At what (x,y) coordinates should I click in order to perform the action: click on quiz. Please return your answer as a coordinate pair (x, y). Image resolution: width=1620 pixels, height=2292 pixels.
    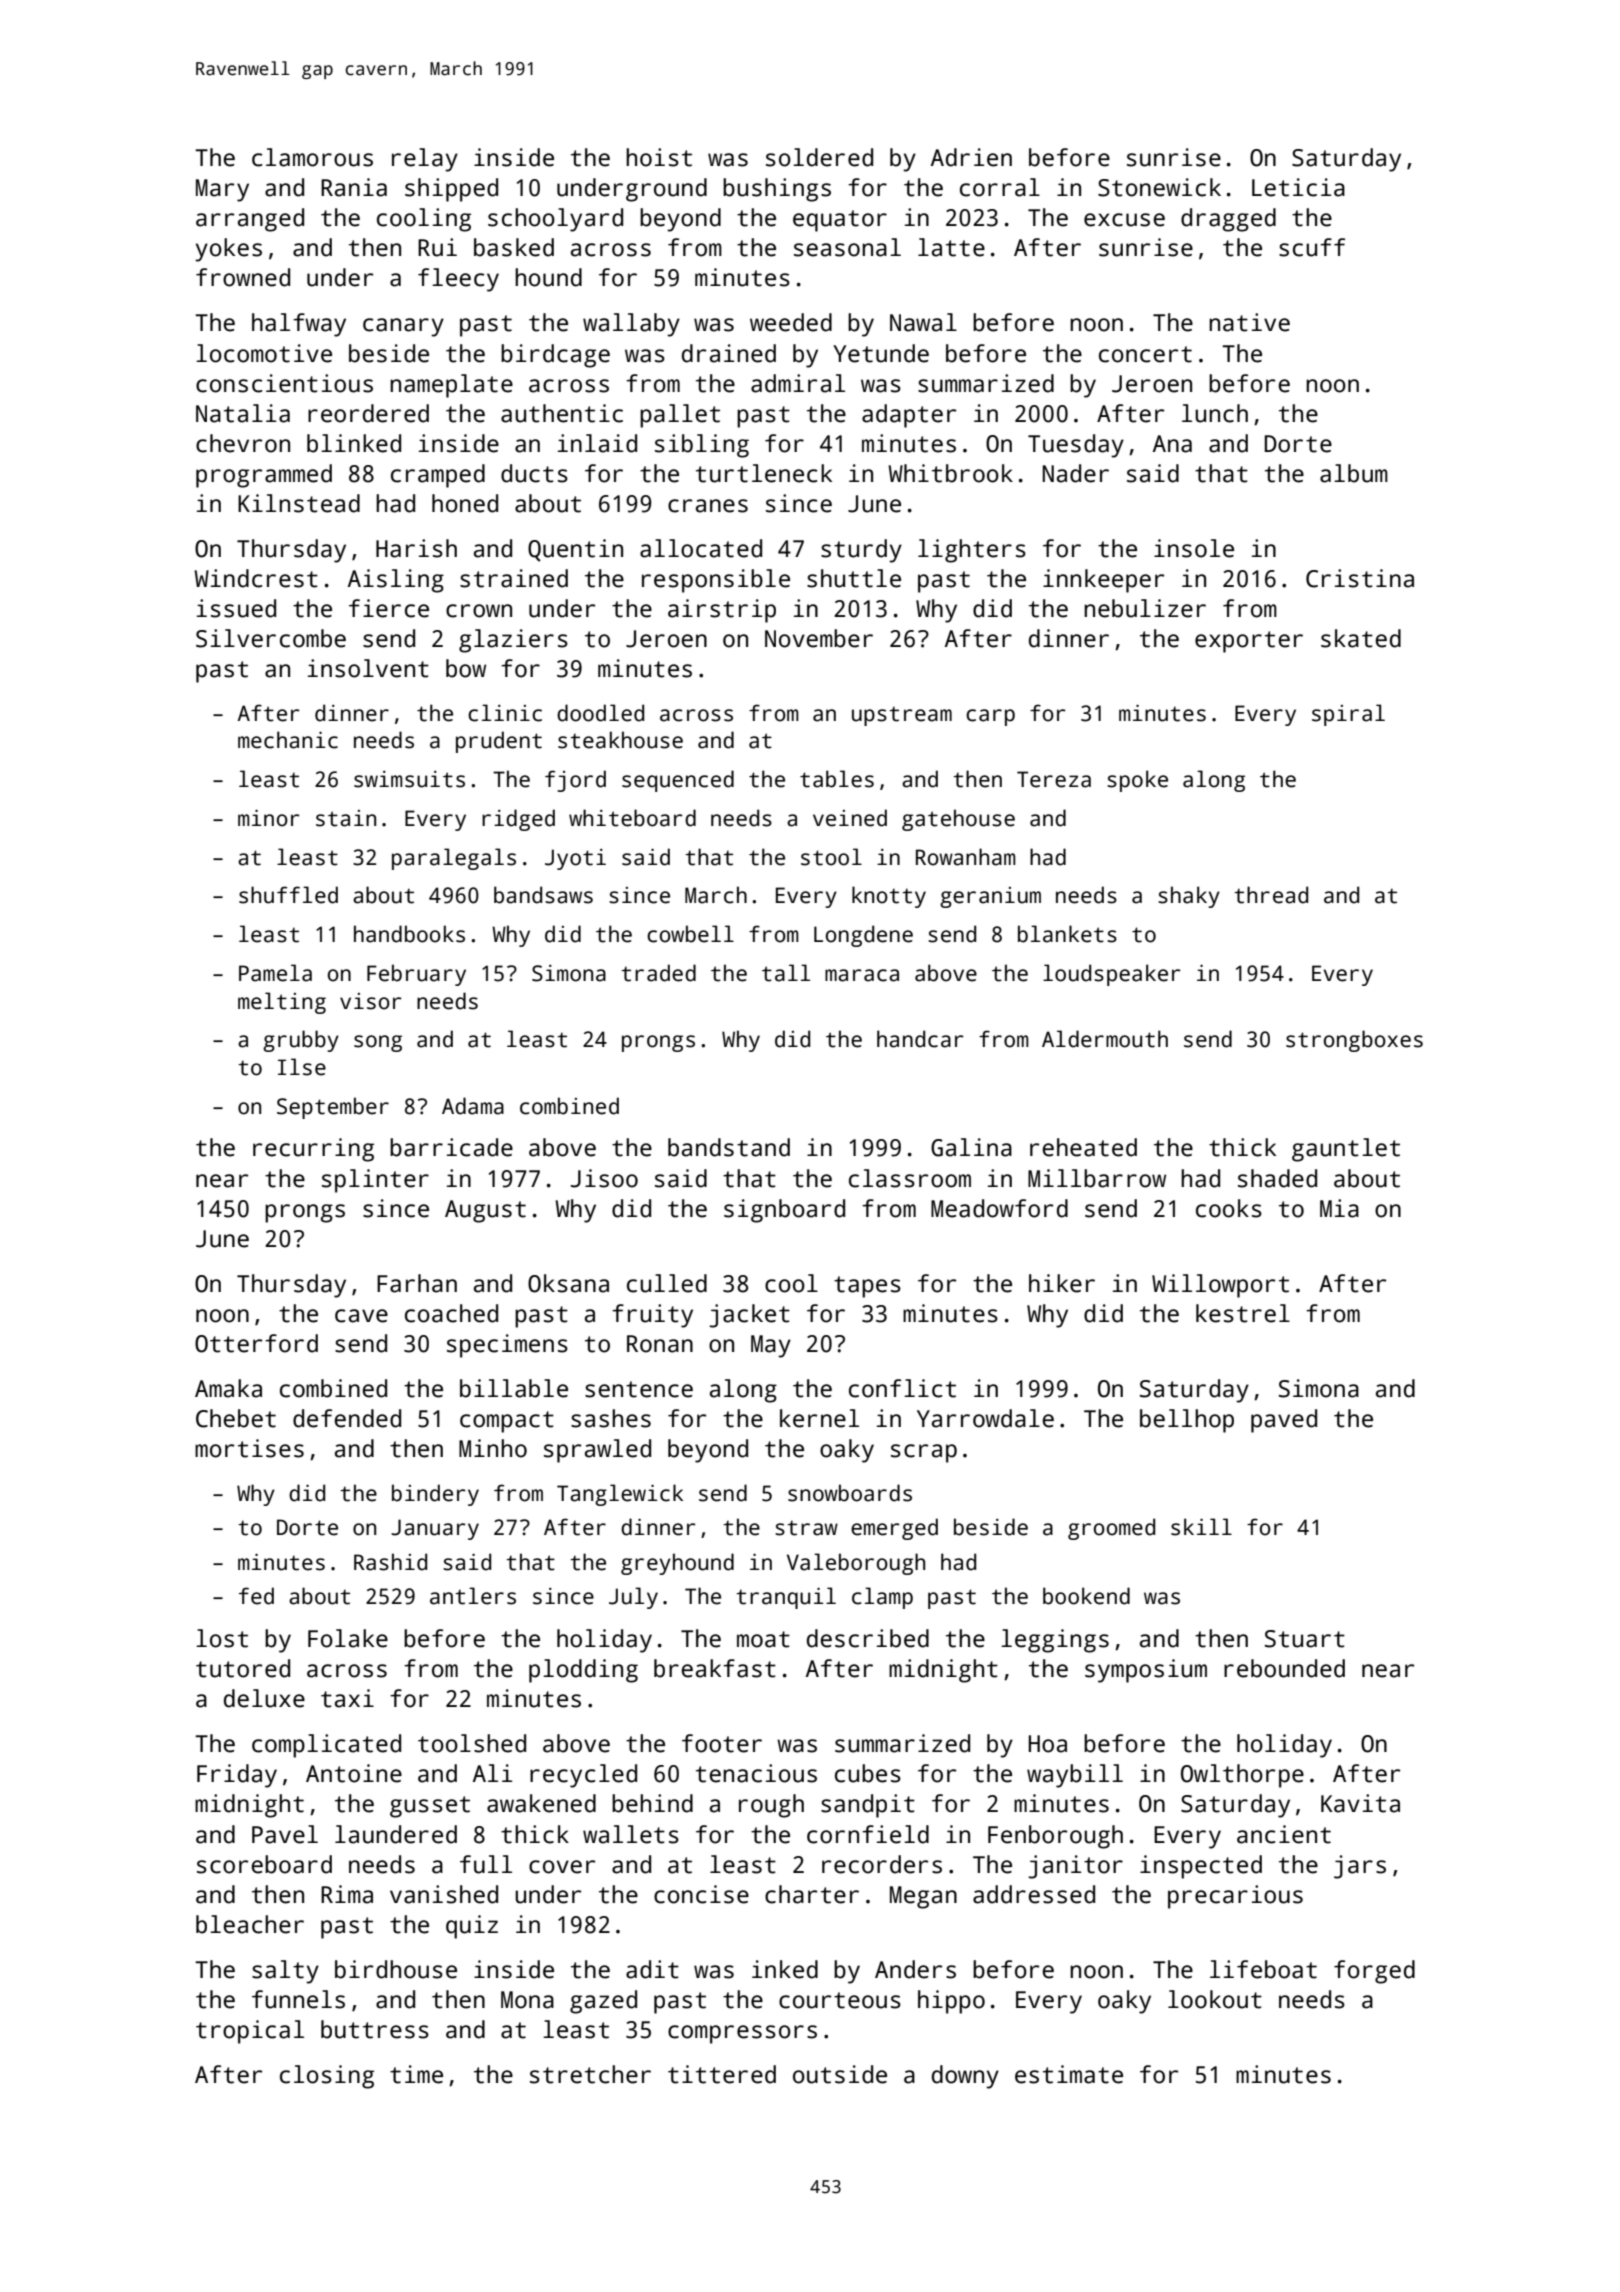
    Looking at the image, I should click on (472, 1927).
